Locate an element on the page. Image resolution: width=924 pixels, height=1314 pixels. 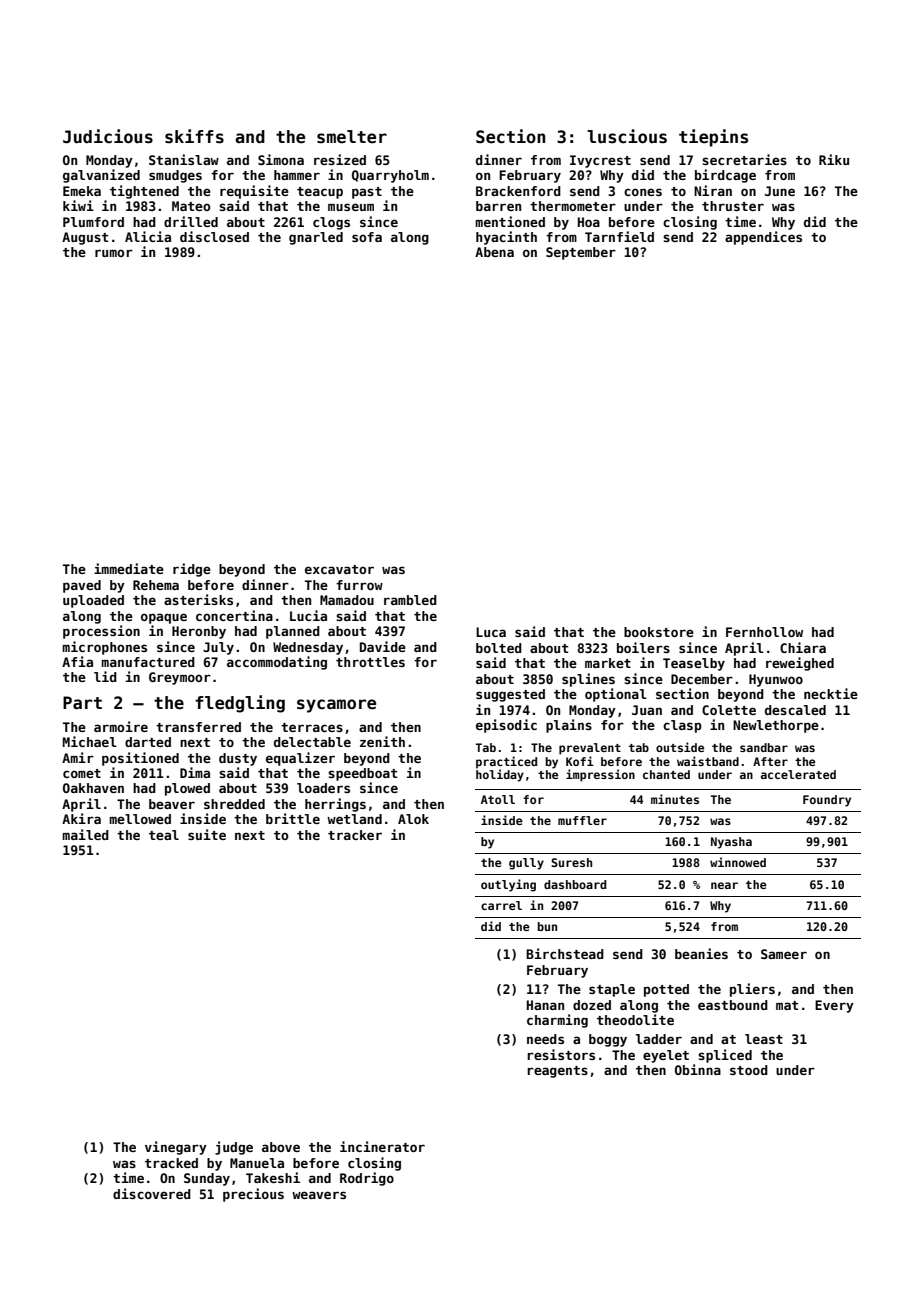
tiepins is located at coordinates (713, 138).
